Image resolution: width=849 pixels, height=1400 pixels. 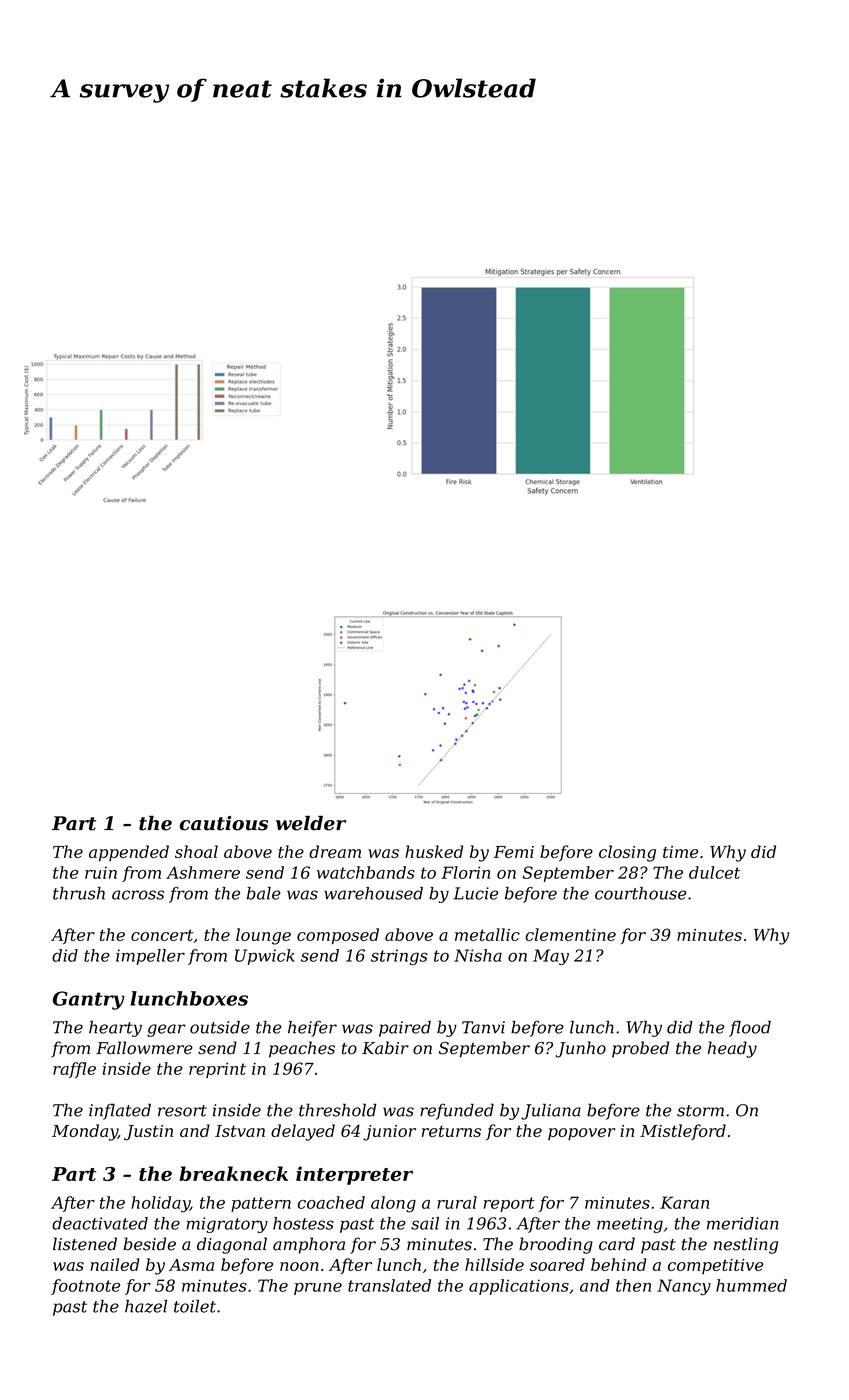 I want to click on dulcet, so click(x=714, y=872).
